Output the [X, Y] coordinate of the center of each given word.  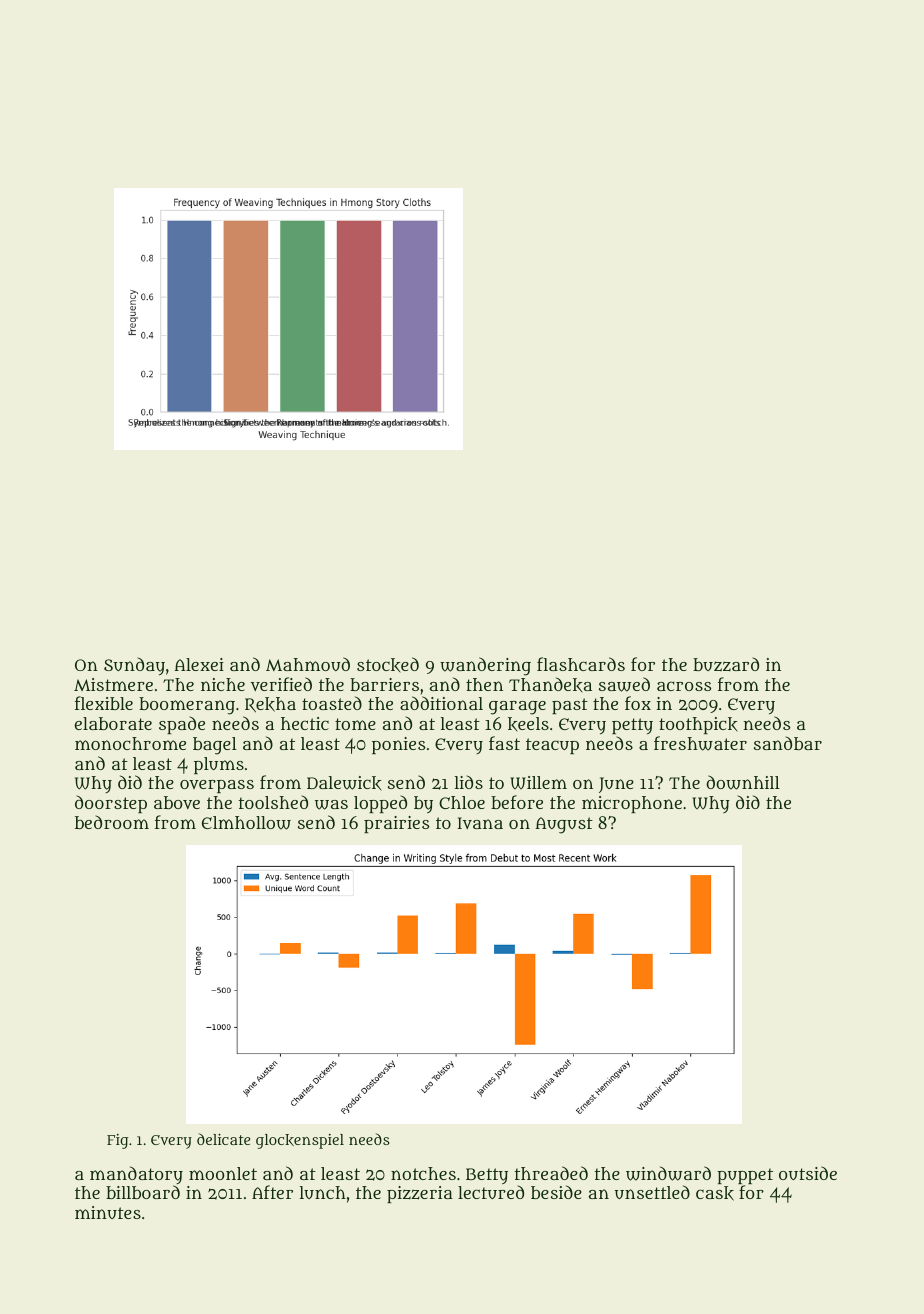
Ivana [480, 823]
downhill [743, 782]
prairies [396, 824]
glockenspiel [300, 1141]
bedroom [112, 822]
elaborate [113, 723]
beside [556, 1192]
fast [504, 743]
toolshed [273, 802]
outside [808, 1173]
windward [668, 1173]
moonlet [223, 1173]
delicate [223, 1139]
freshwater [700, 743]
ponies [398, 745]
